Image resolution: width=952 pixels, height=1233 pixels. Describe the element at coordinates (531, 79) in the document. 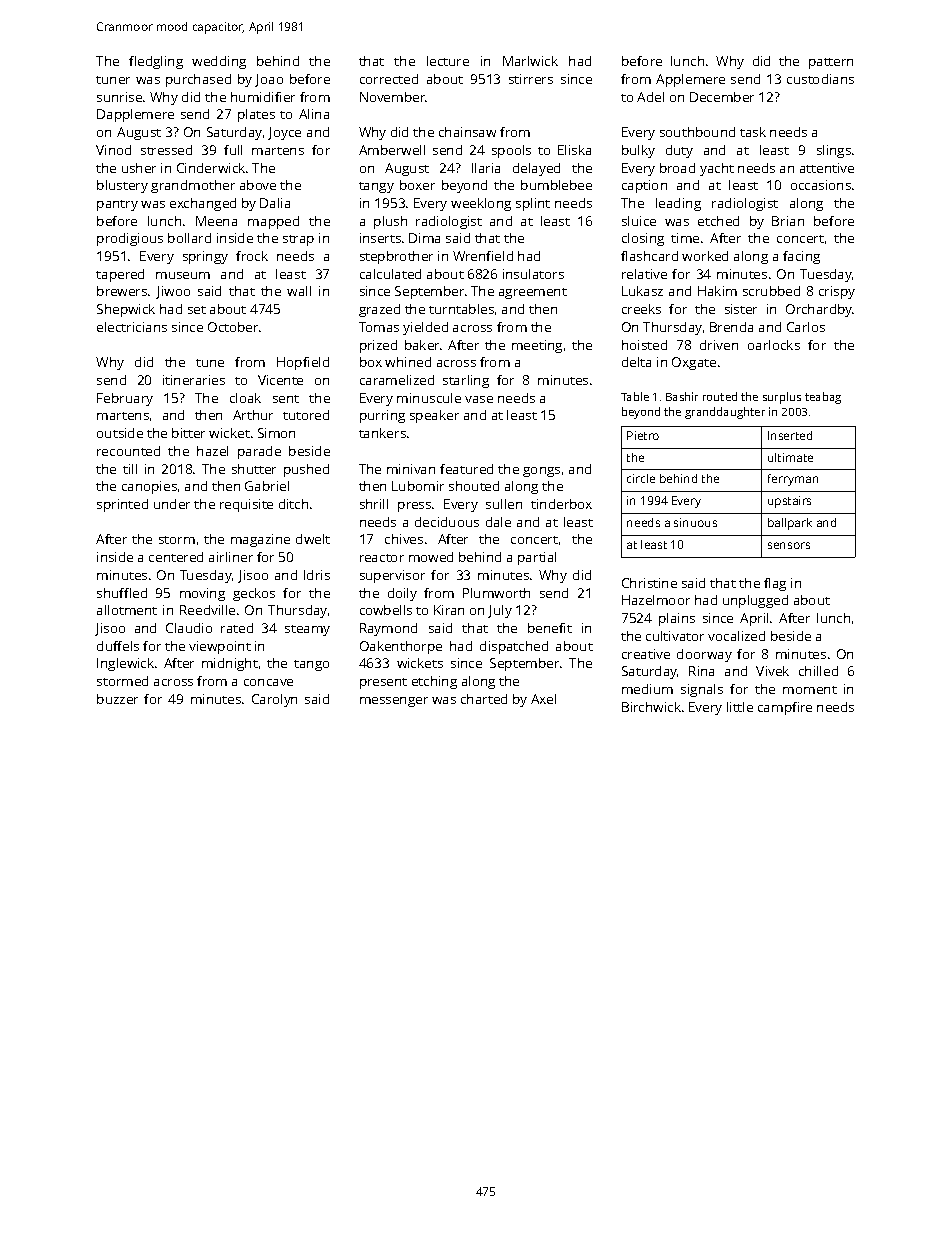

I see `stirrers` at that location.
